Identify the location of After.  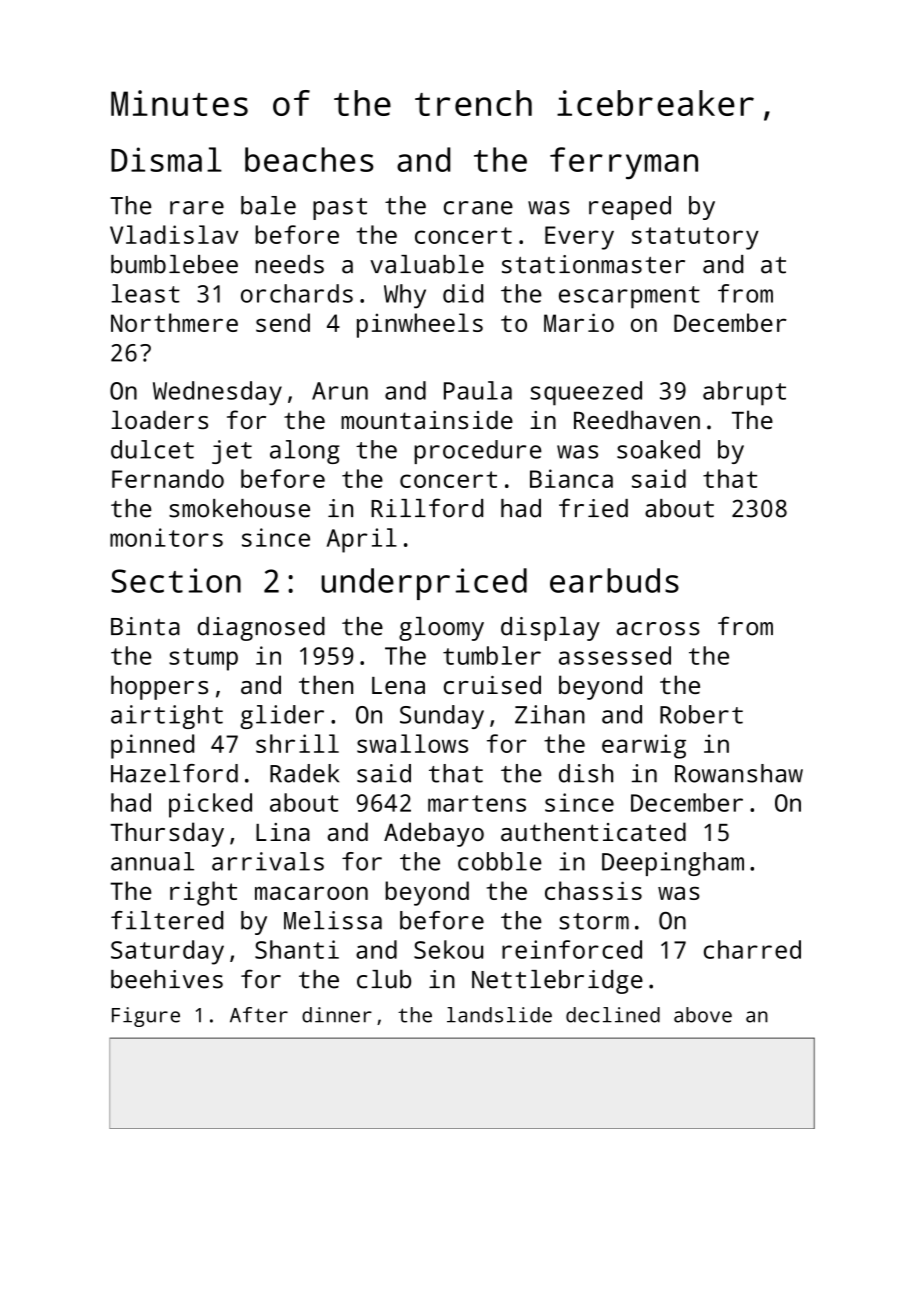
(259, 1015).
